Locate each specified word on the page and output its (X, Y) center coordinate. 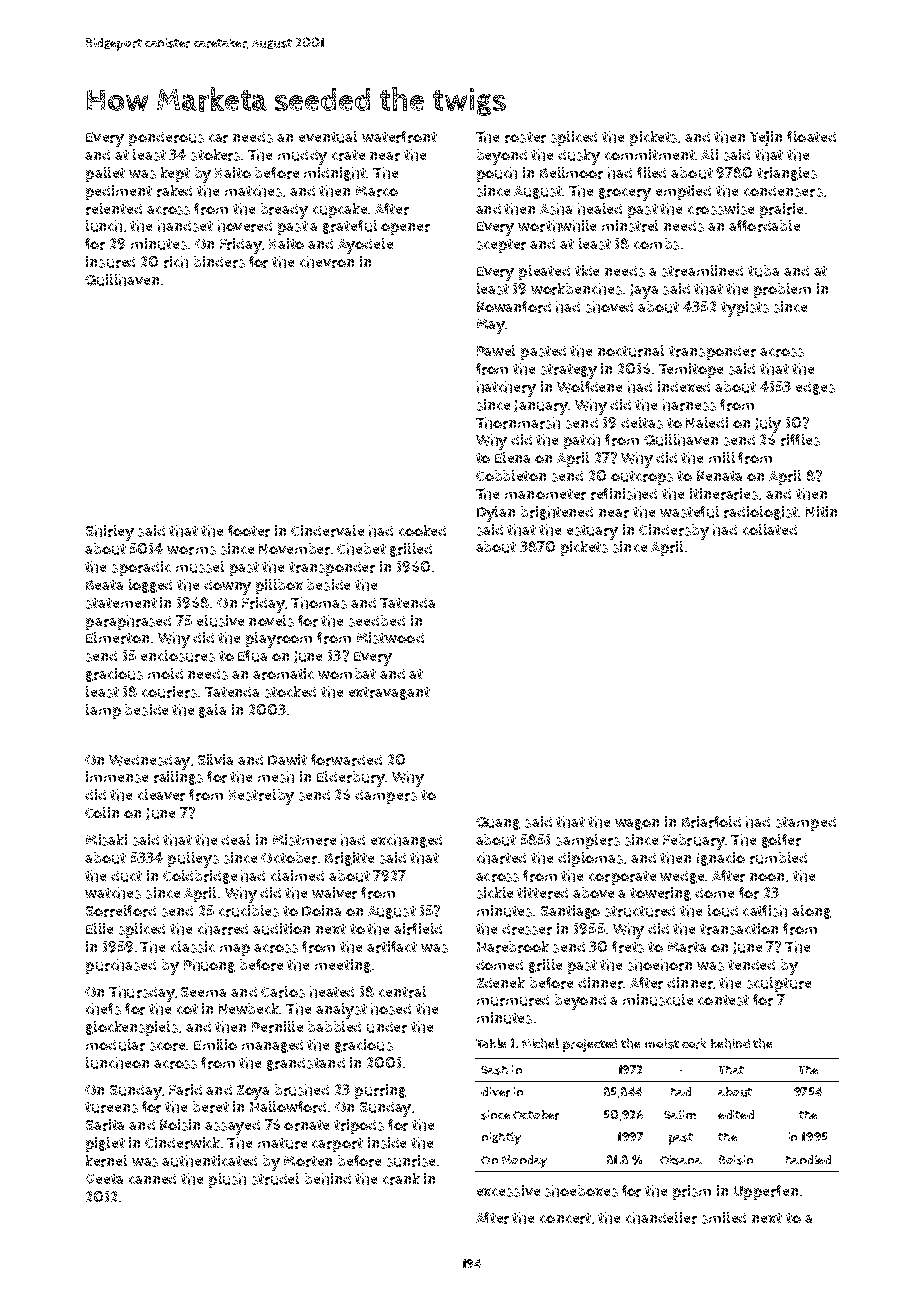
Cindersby (674, 532)
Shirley (110, 533)
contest (723, 1000)
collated (770, 529)
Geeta (104, 1179)
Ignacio (721, 859)
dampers (386, 797)
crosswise (721, 209)
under (387, 1027)
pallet (105, 174)
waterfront (399, 137)
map (235, 950)
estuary (592, 532)
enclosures (178, 656)
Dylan (496, 514)
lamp (103, 711)
